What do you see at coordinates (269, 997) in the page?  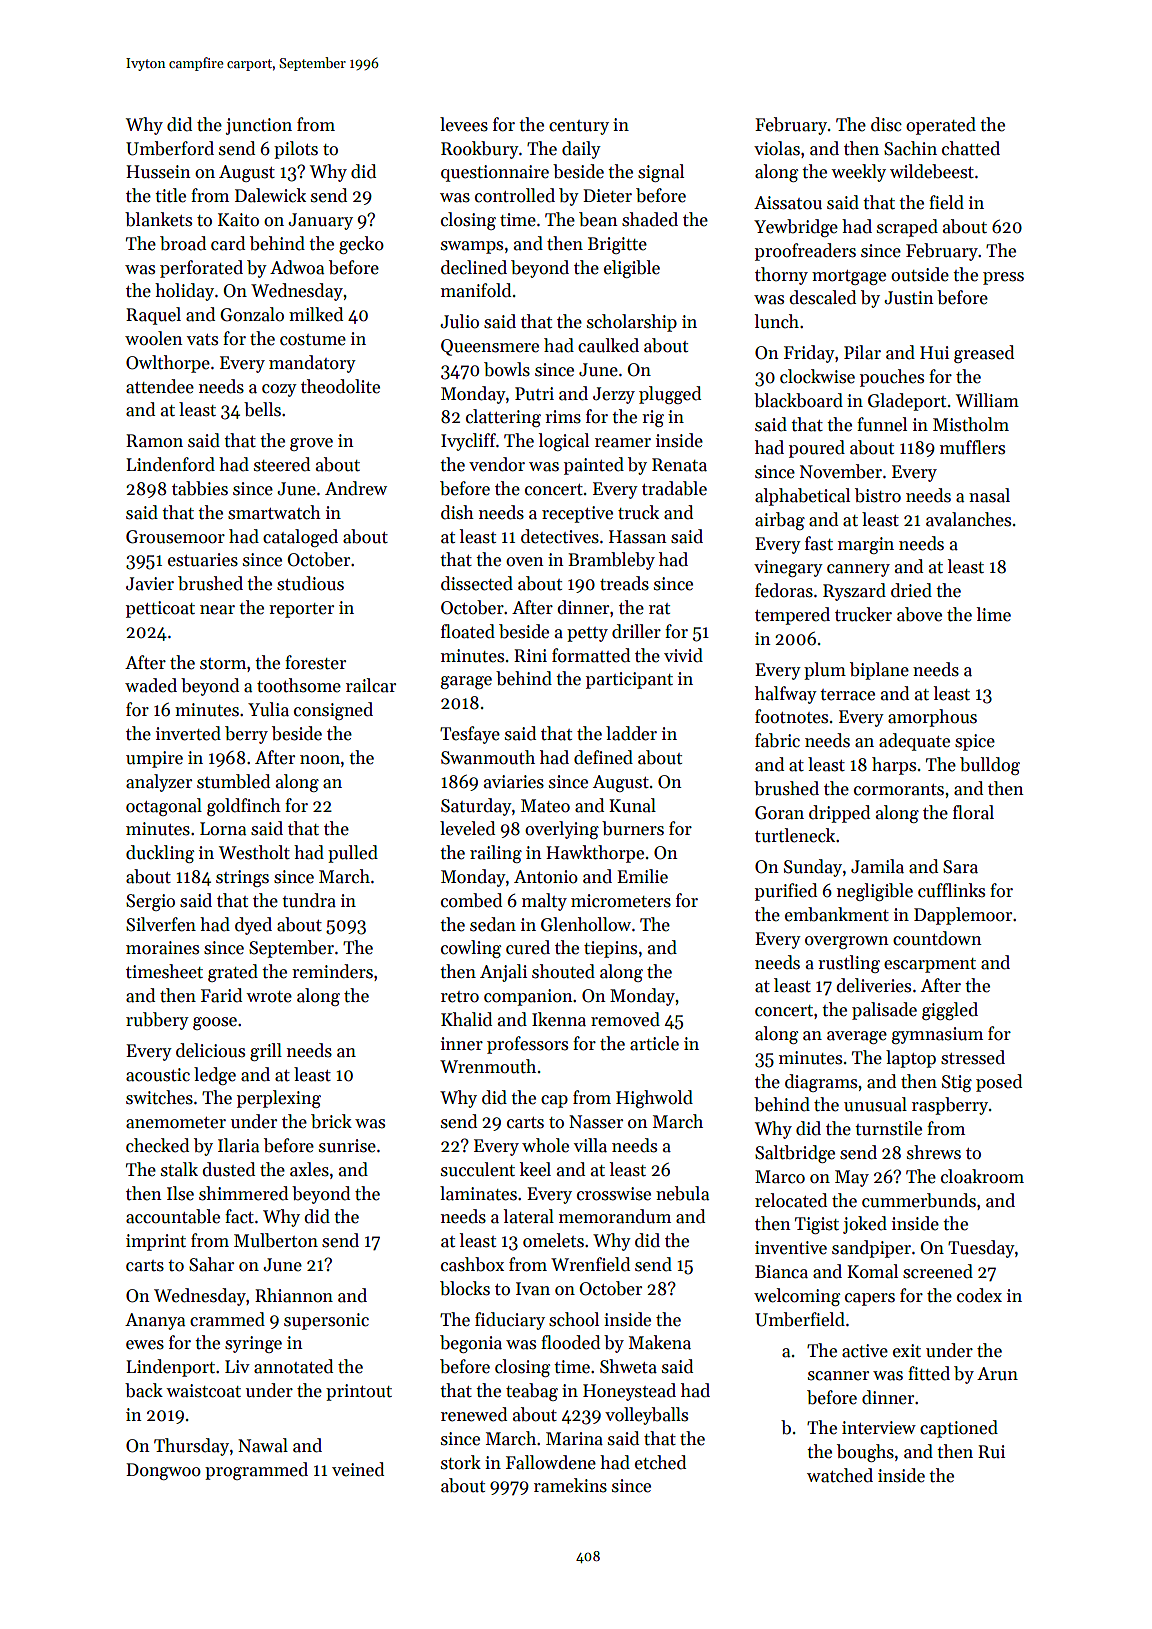 I see `wrote` at bounding box center [269, 997].
